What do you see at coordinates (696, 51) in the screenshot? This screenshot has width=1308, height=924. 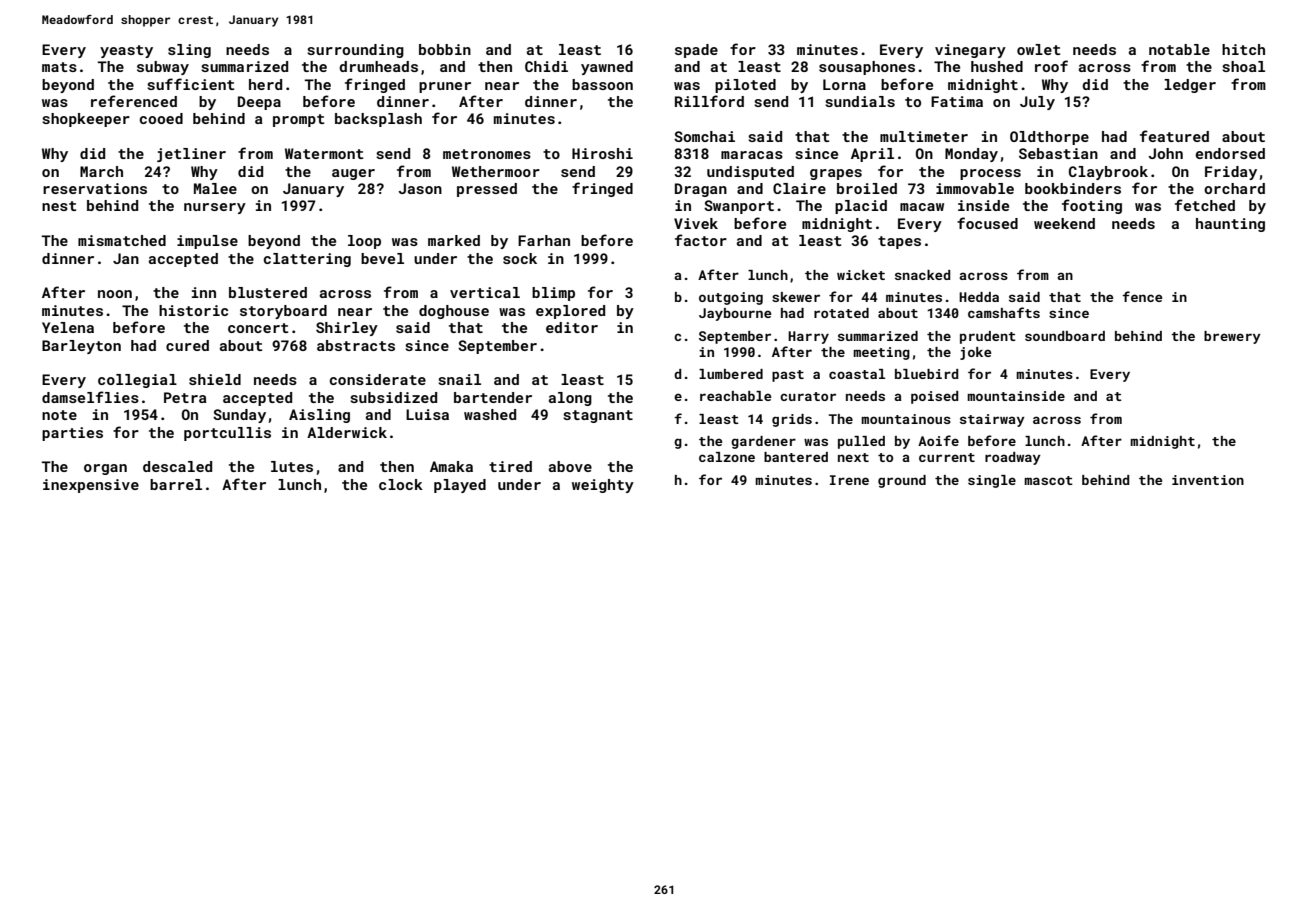 I see `spade` at bounding box center [696, 51].
